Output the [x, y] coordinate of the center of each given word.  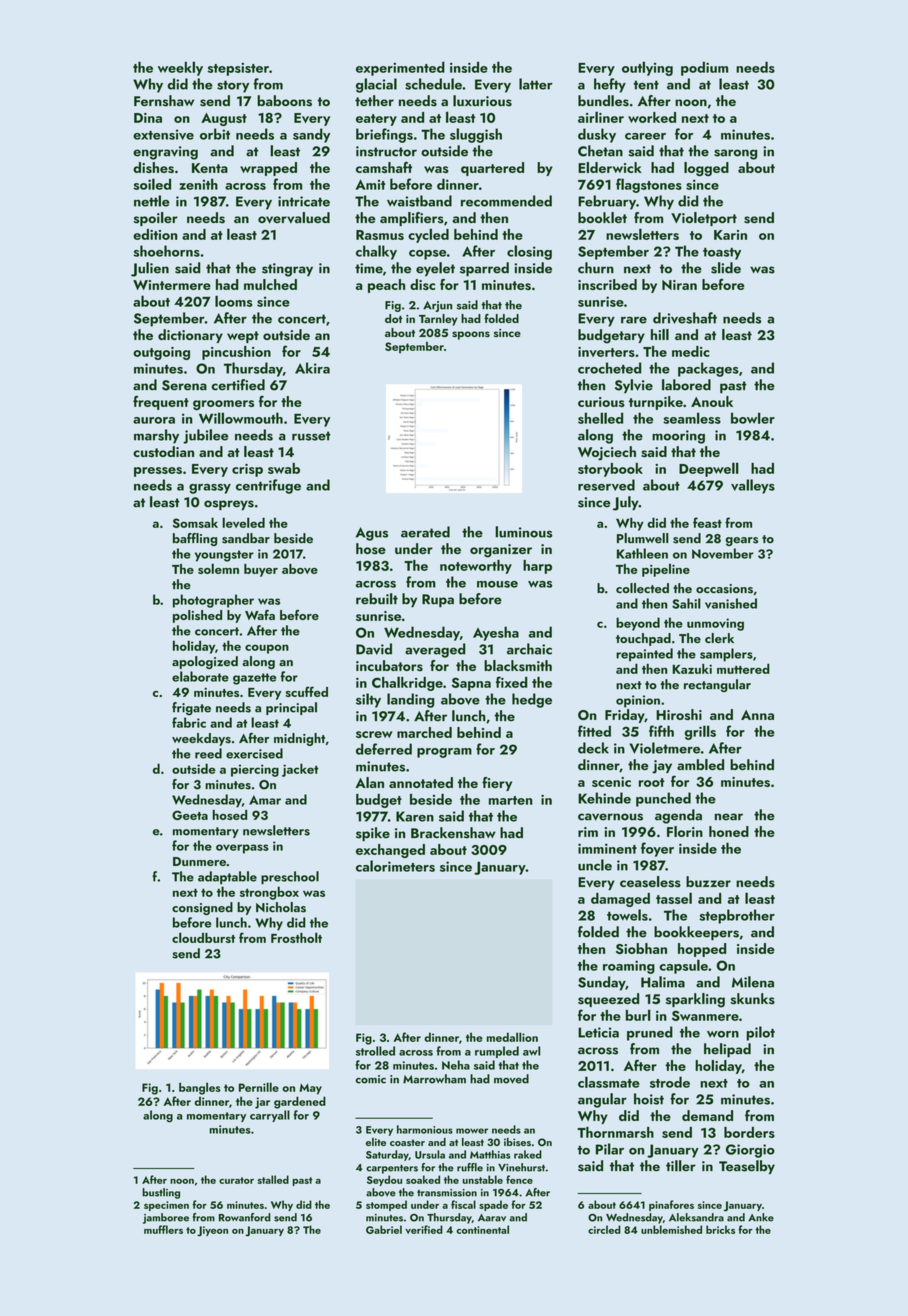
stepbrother [737, 916]
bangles [200, 1088]
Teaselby [747, 1167]
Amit [370, 184]
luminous [523, 532]
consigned [202, 908]
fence [519, 1179]
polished [197, 616]
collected [642, 588]
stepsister [238, 69]
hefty [610, 85]
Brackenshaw [453, 833]
